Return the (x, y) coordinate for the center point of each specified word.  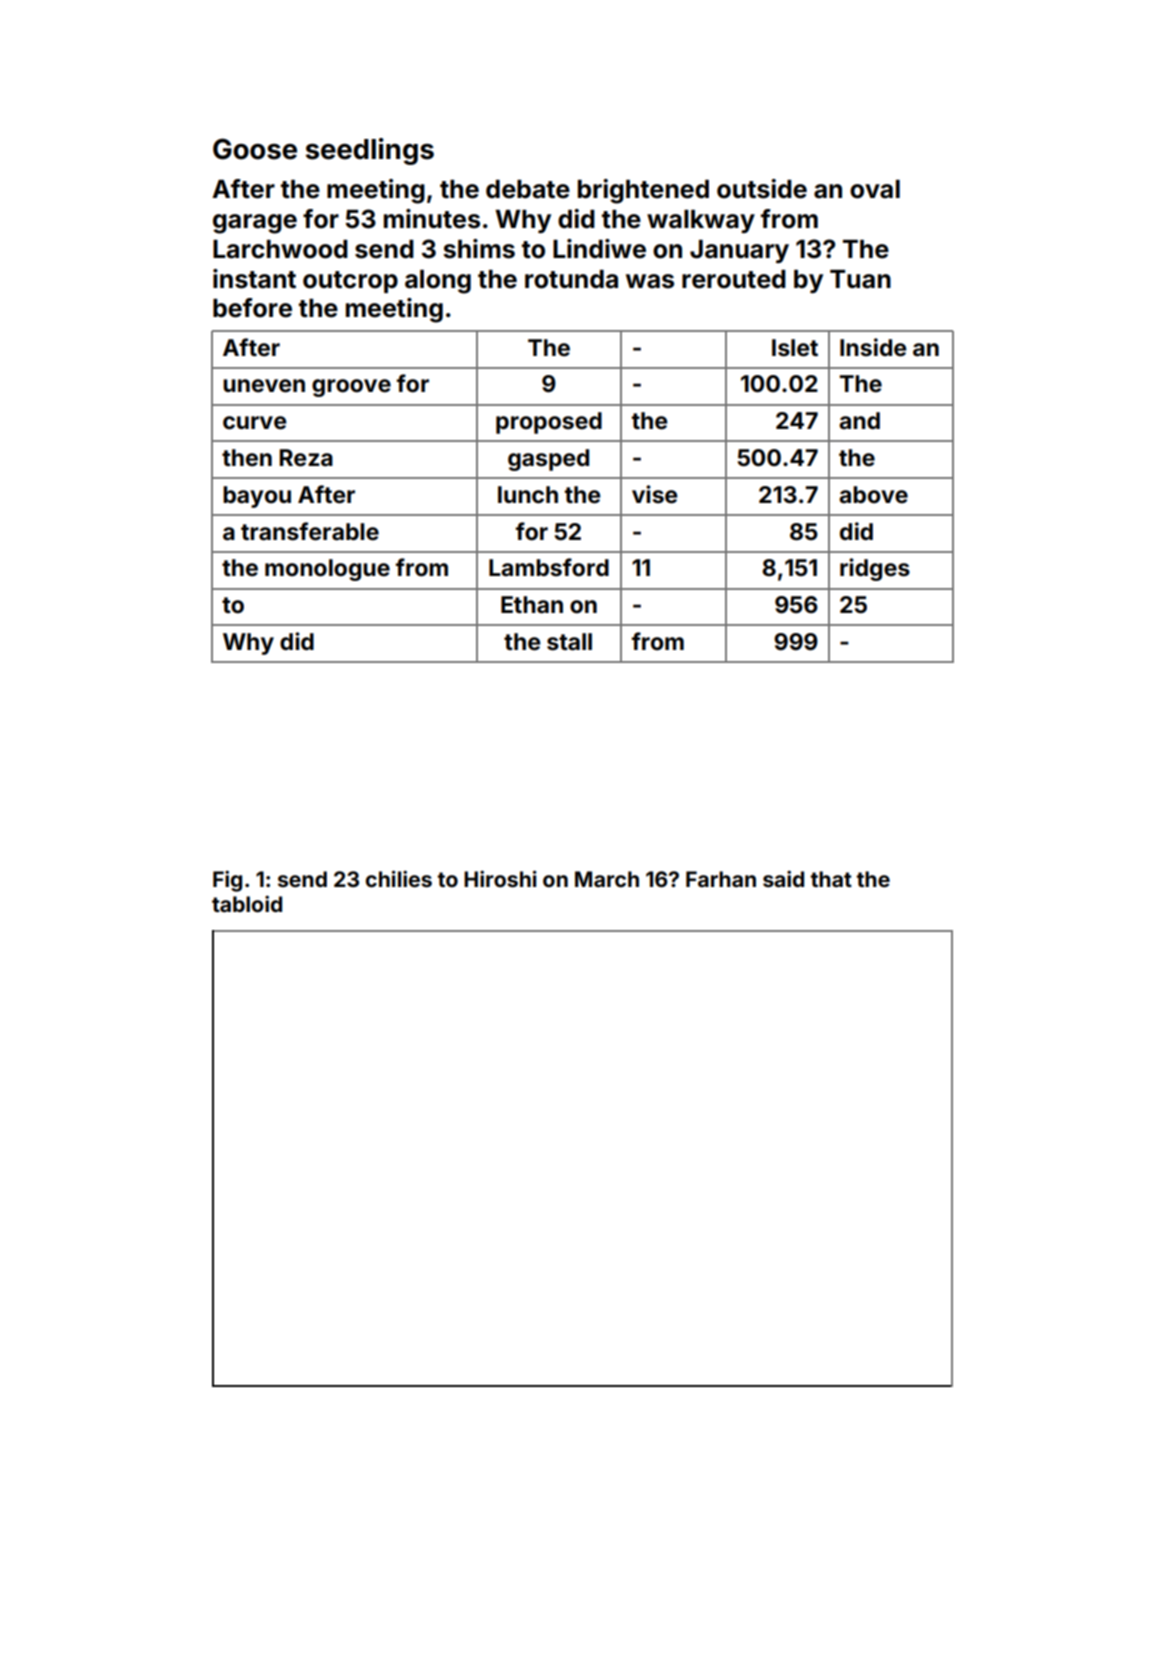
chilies (399, 878)
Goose (255, 149)
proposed (549, 423)
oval (875, 189)
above (873, 495)
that (831, 879)
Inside (873, 347)
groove (351, 388)
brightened (643, 191)
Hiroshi (500, 878)
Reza (306, 458)
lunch (528, 495)
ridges (875, 569)
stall (569, 642)
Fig (227, 881)
